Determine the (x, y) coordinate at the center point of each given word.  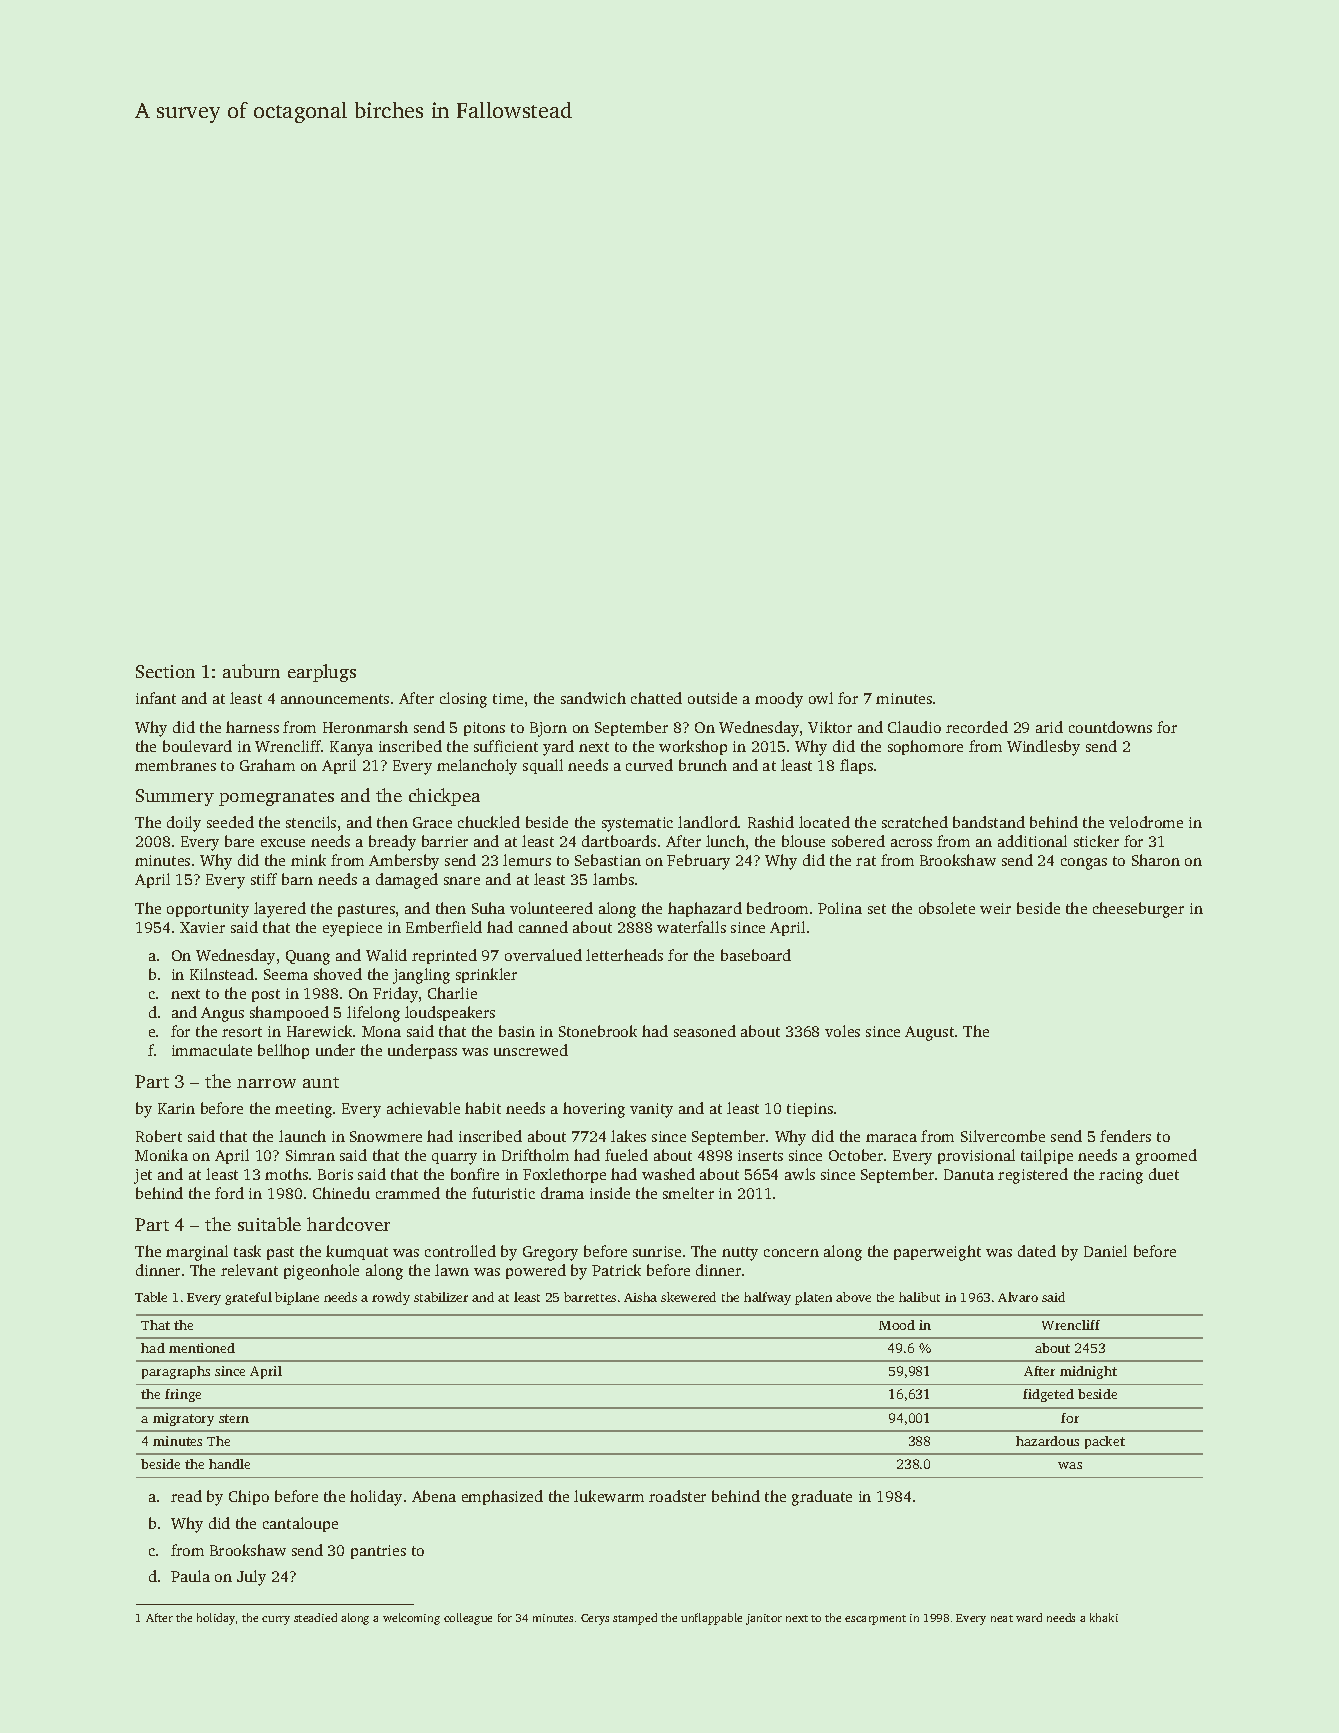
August (929, 1033)
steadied (315, 1617)
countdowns (1110, 727)
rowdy (391, 1298)
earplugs (322, 673)
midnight (1088, 1372)
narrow (266, 1083)
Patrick (616, 1270)
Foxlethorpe (564, 1175)
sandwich (593, 698)
